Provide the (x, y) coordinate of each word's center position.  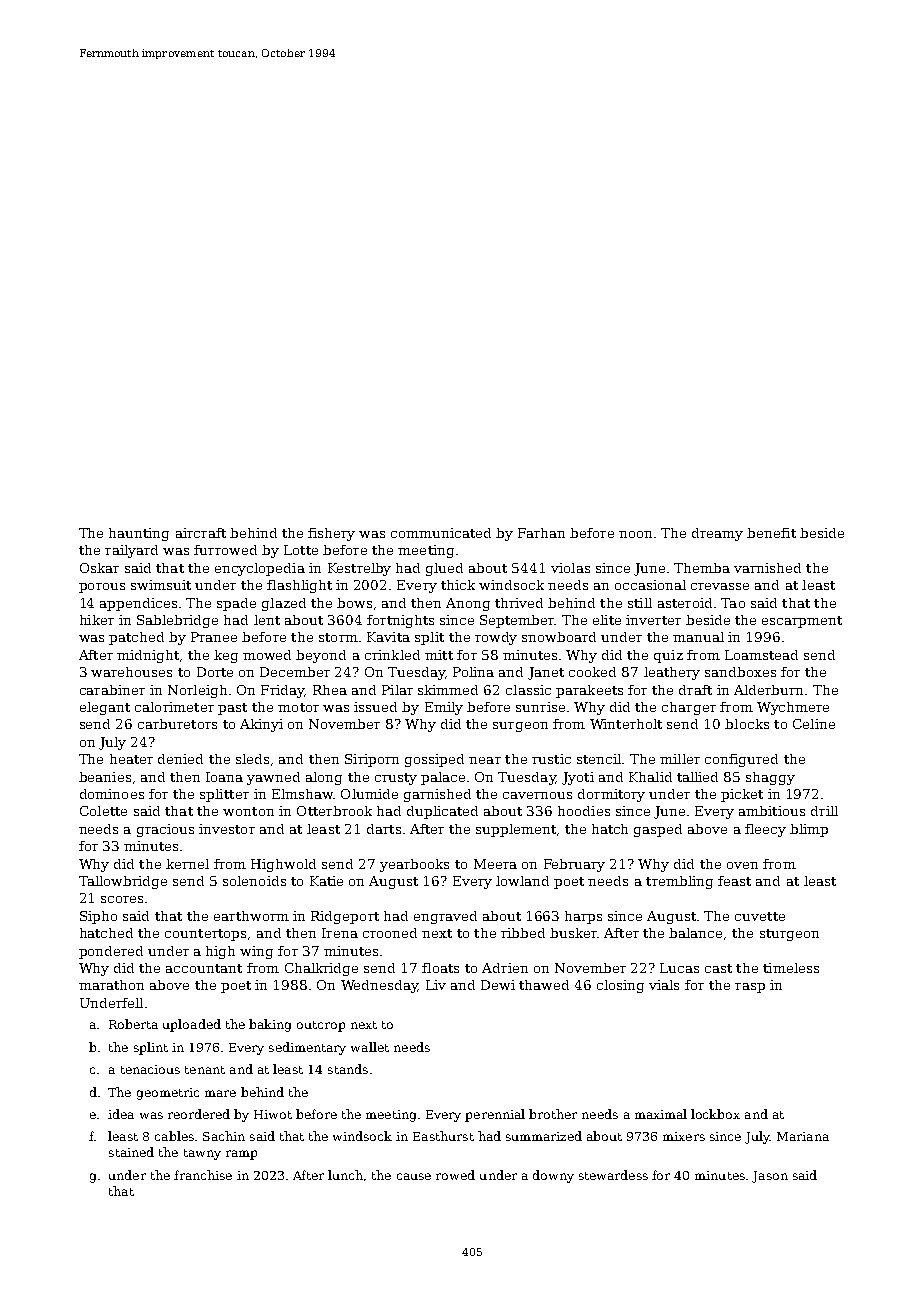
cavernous (537, 795)
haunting (139, 534)
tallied (697, 777)
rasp (750, 988)
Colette (103, 811)
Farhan (541, 533)
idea (121, 1114)
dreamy (717, 534)
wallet (370, 1047)
